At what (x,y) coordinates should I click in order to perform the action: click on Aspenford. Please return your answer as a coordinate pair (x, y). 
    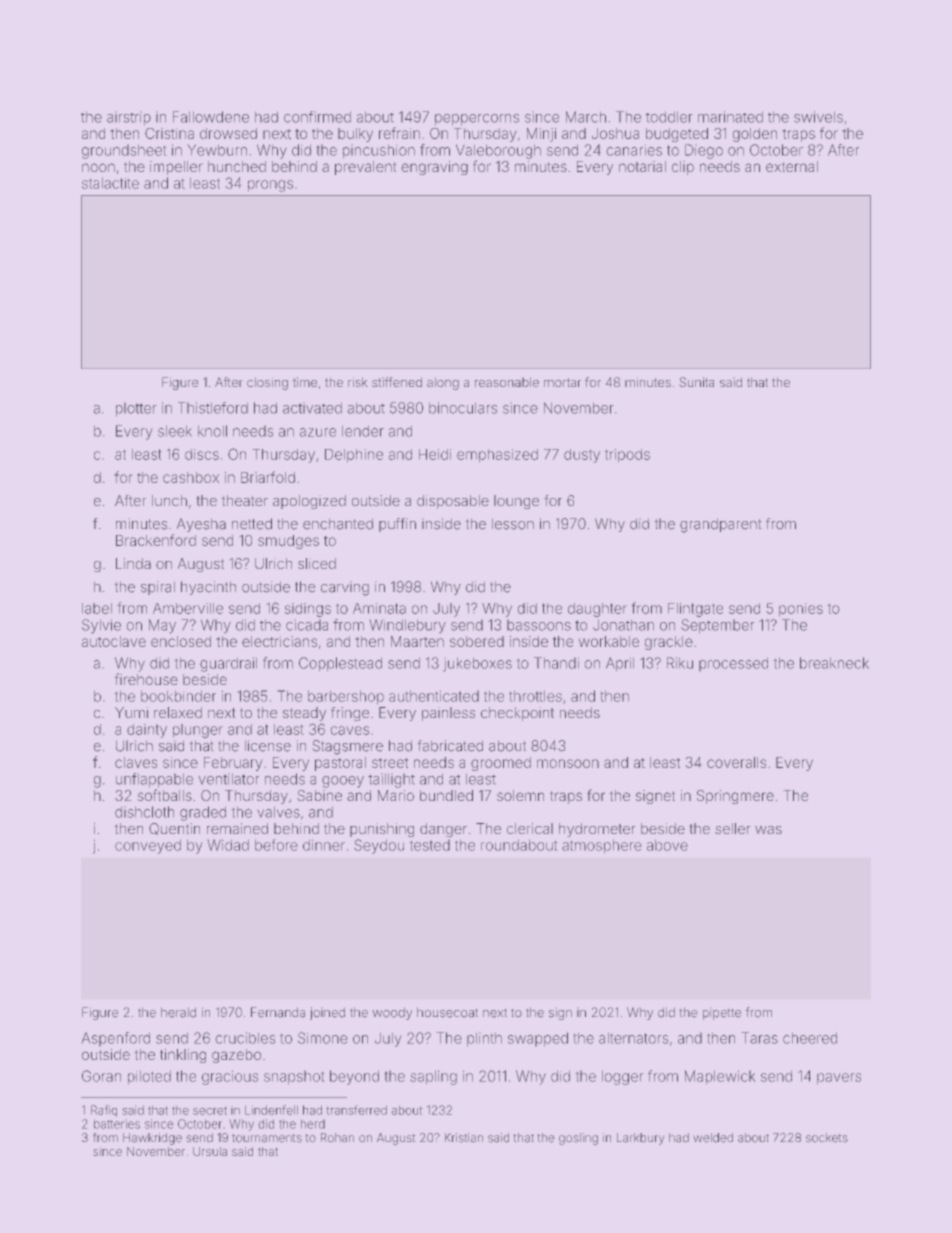
    Looking at the image, I should click on (116, 1039).
